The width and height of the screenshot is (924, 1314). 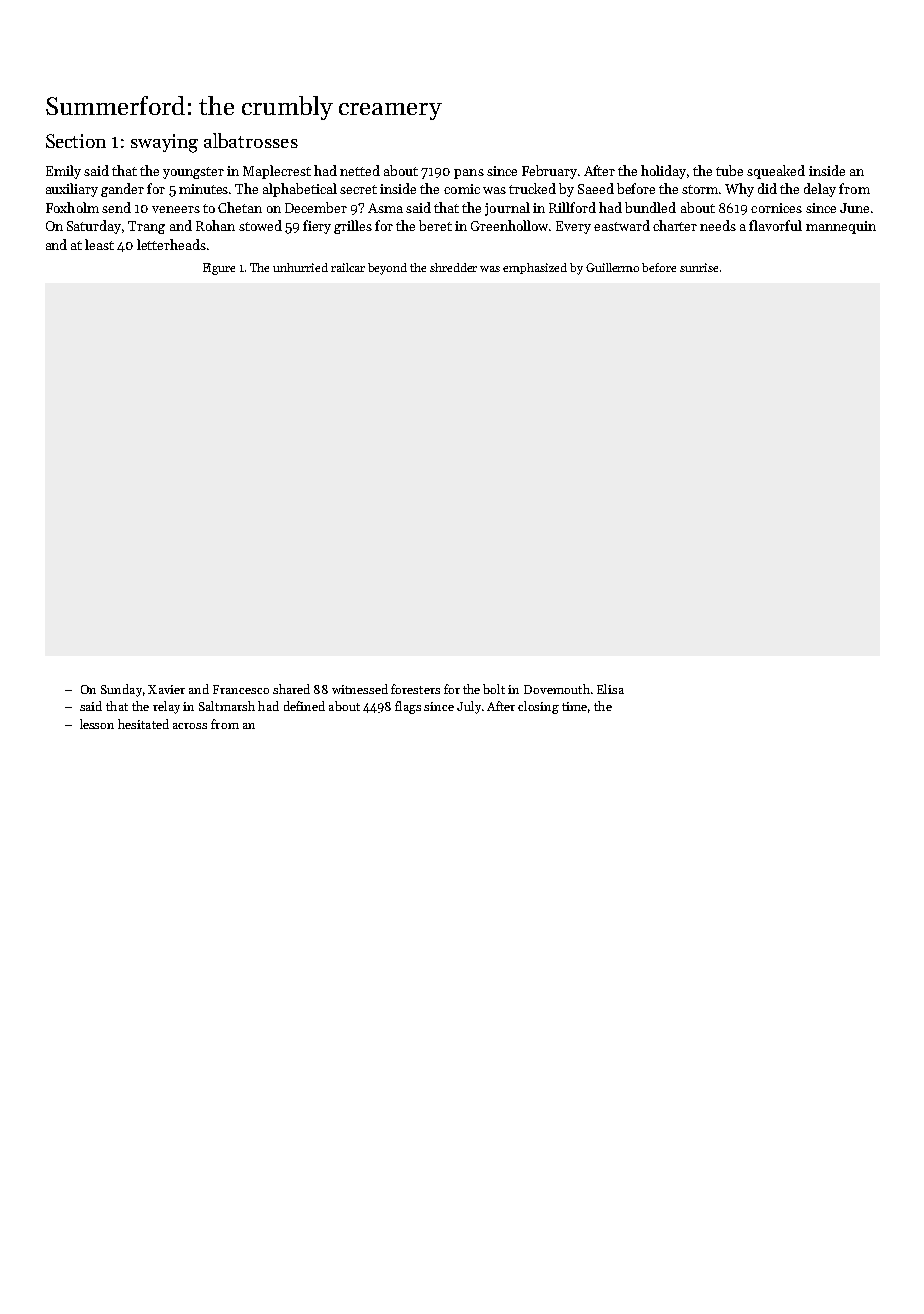 What do you see at coordinates (219, 269) in the screenshot?
I see `Figure` at bounding box center [219, 269].
